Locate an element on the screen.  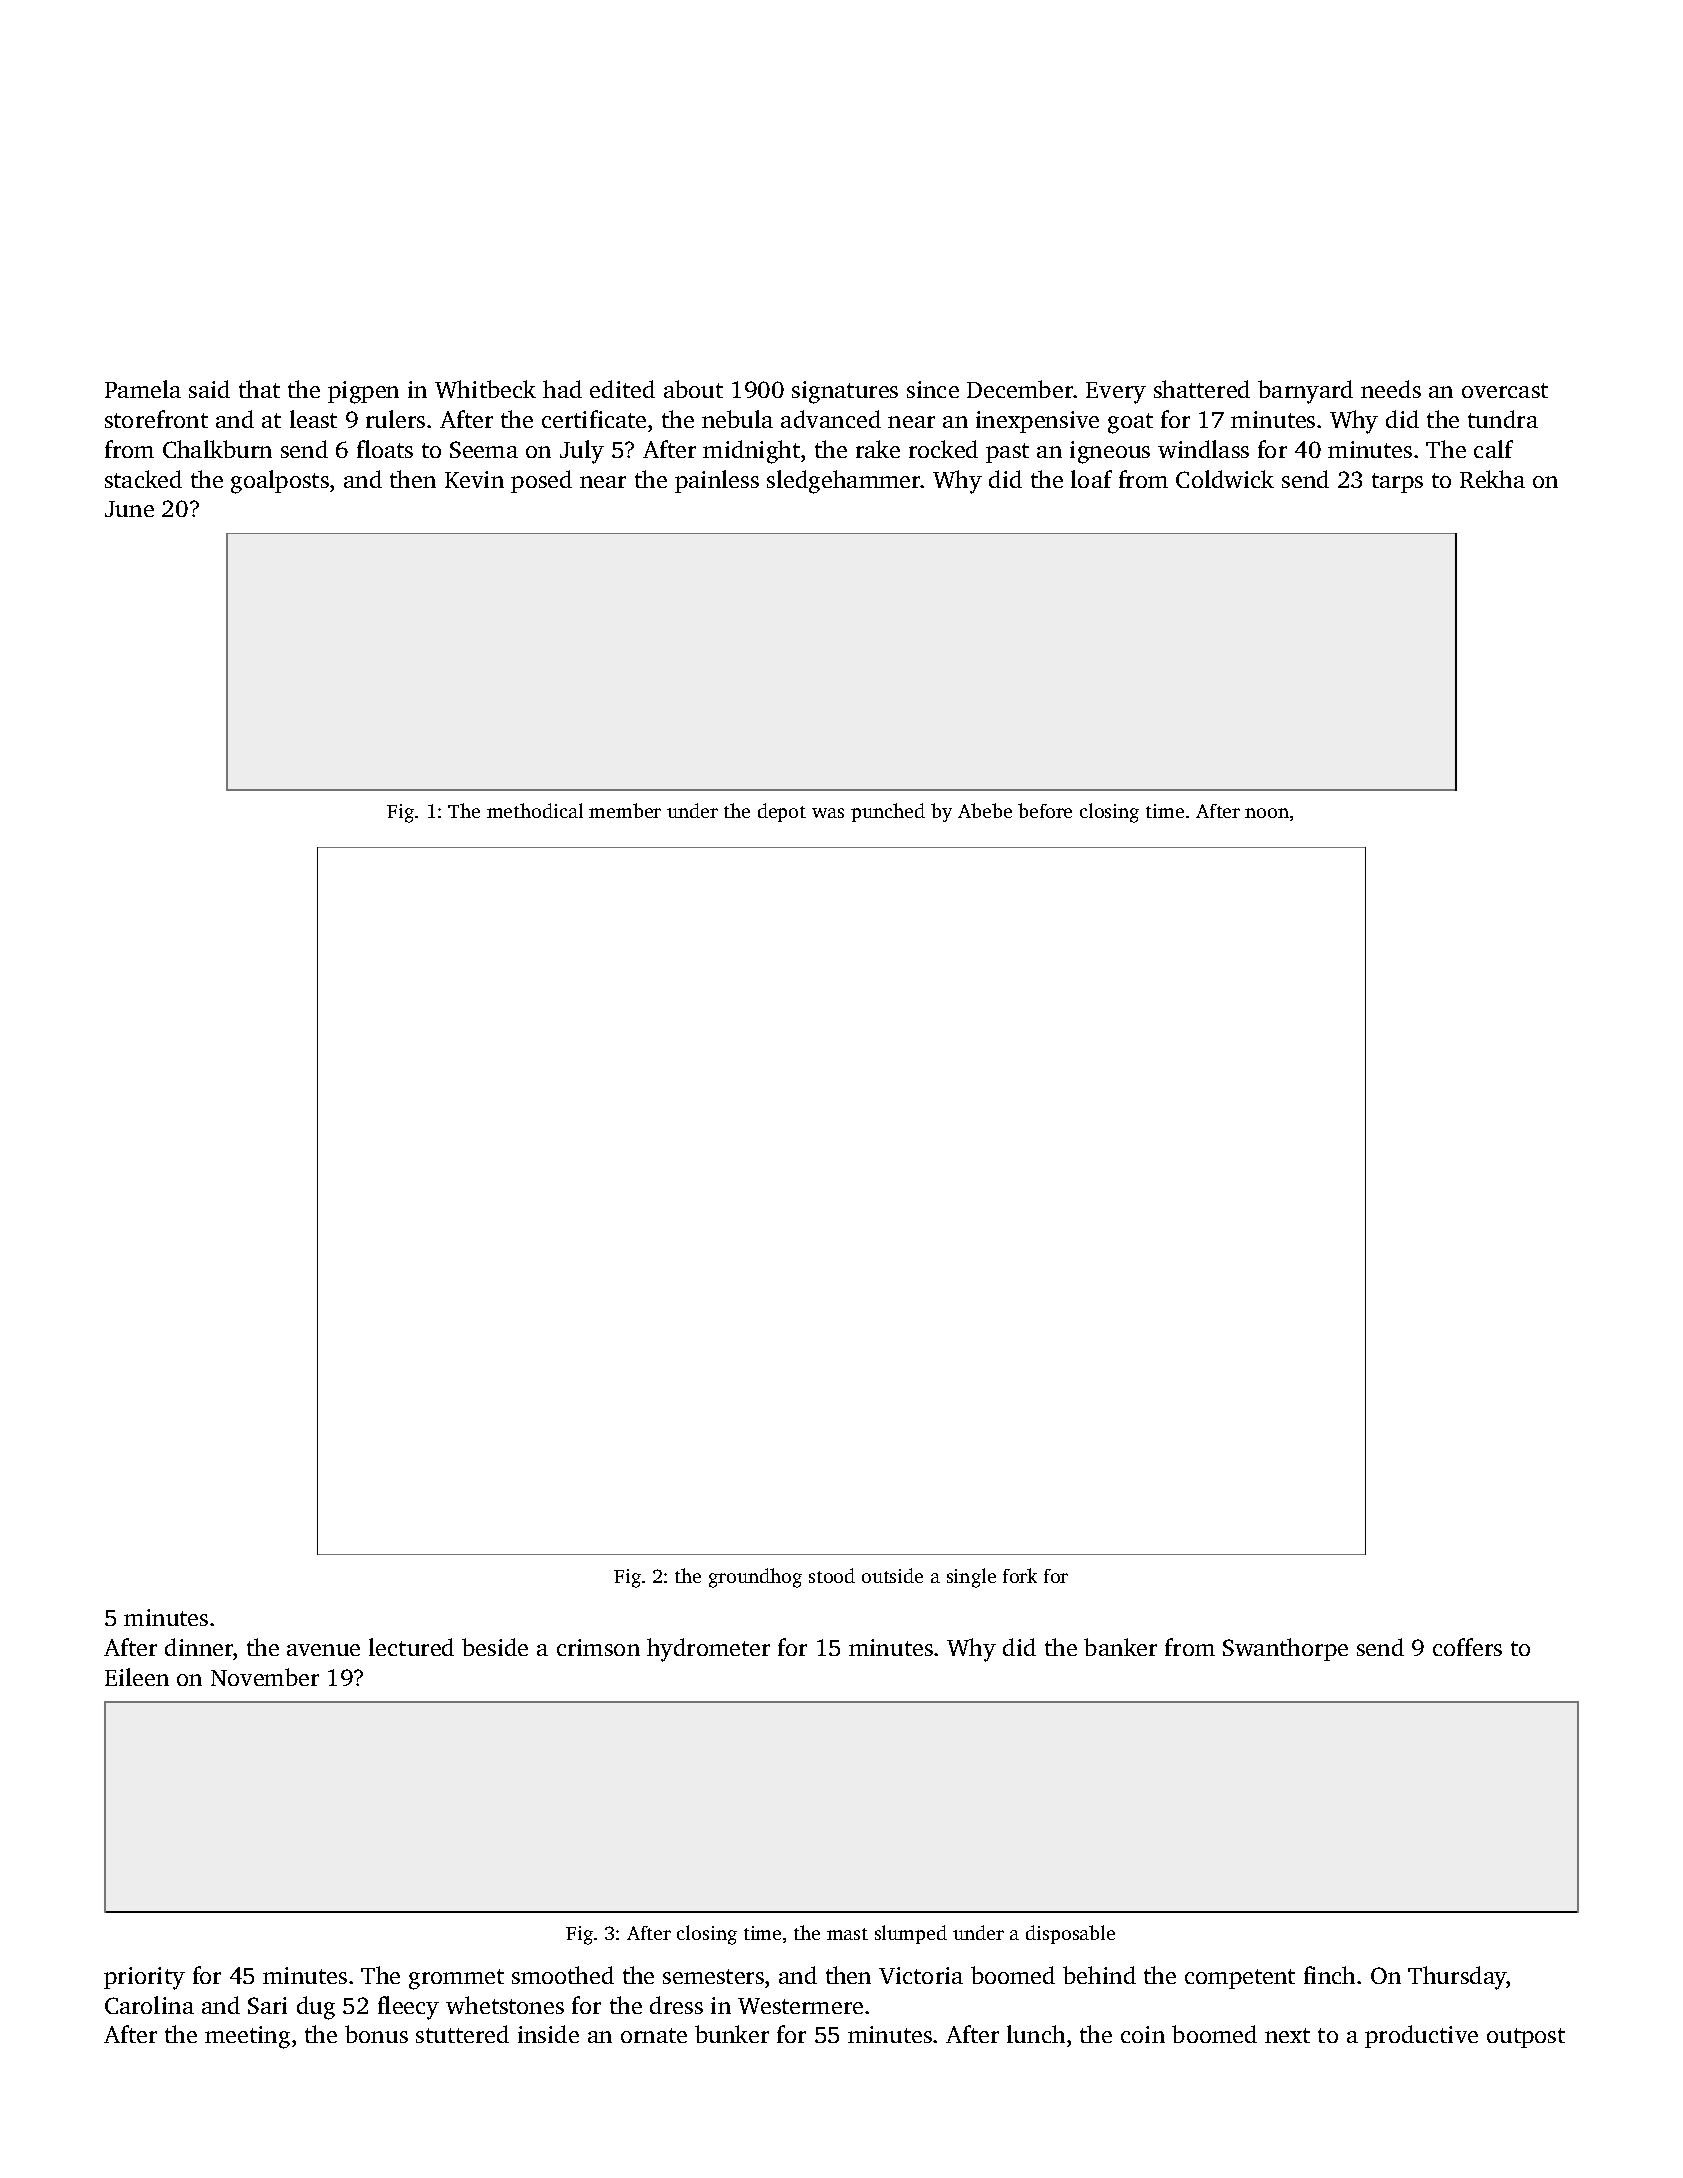
productive is located at coordinates (1421, 2036).
